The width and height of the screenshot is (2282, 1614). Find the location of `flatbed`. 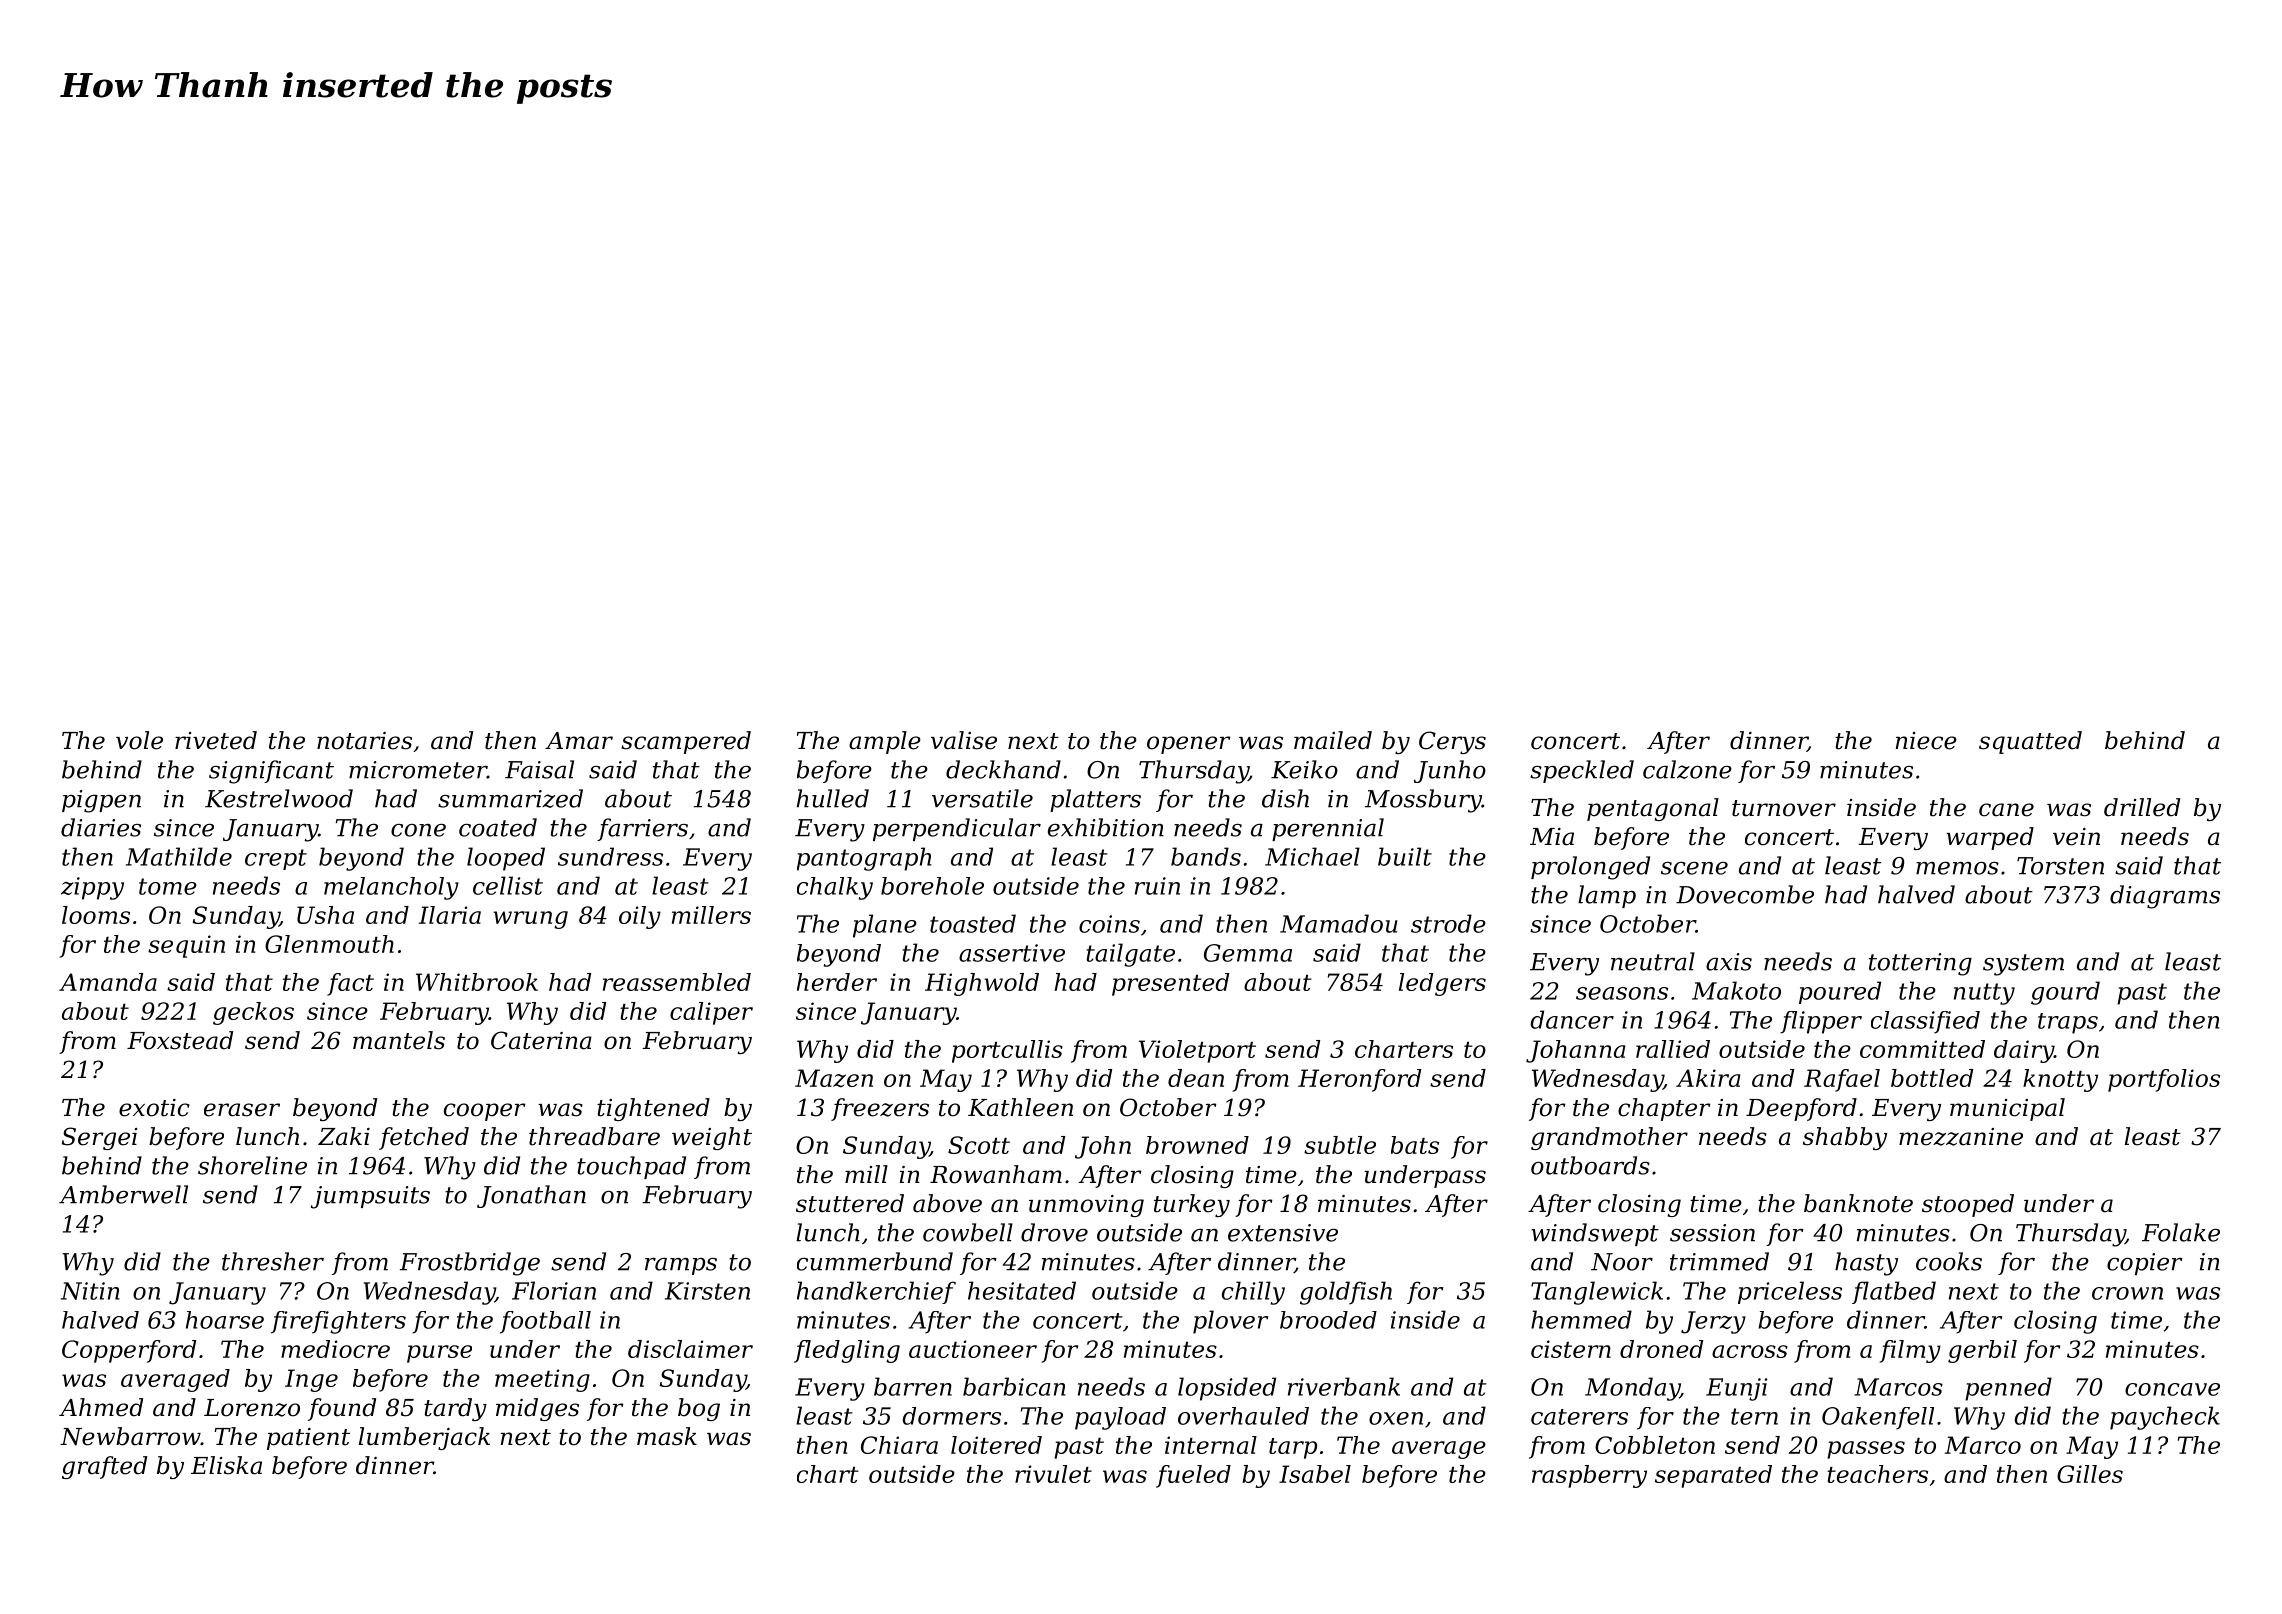

flatbed is located at coordinates (1894, 1292).
